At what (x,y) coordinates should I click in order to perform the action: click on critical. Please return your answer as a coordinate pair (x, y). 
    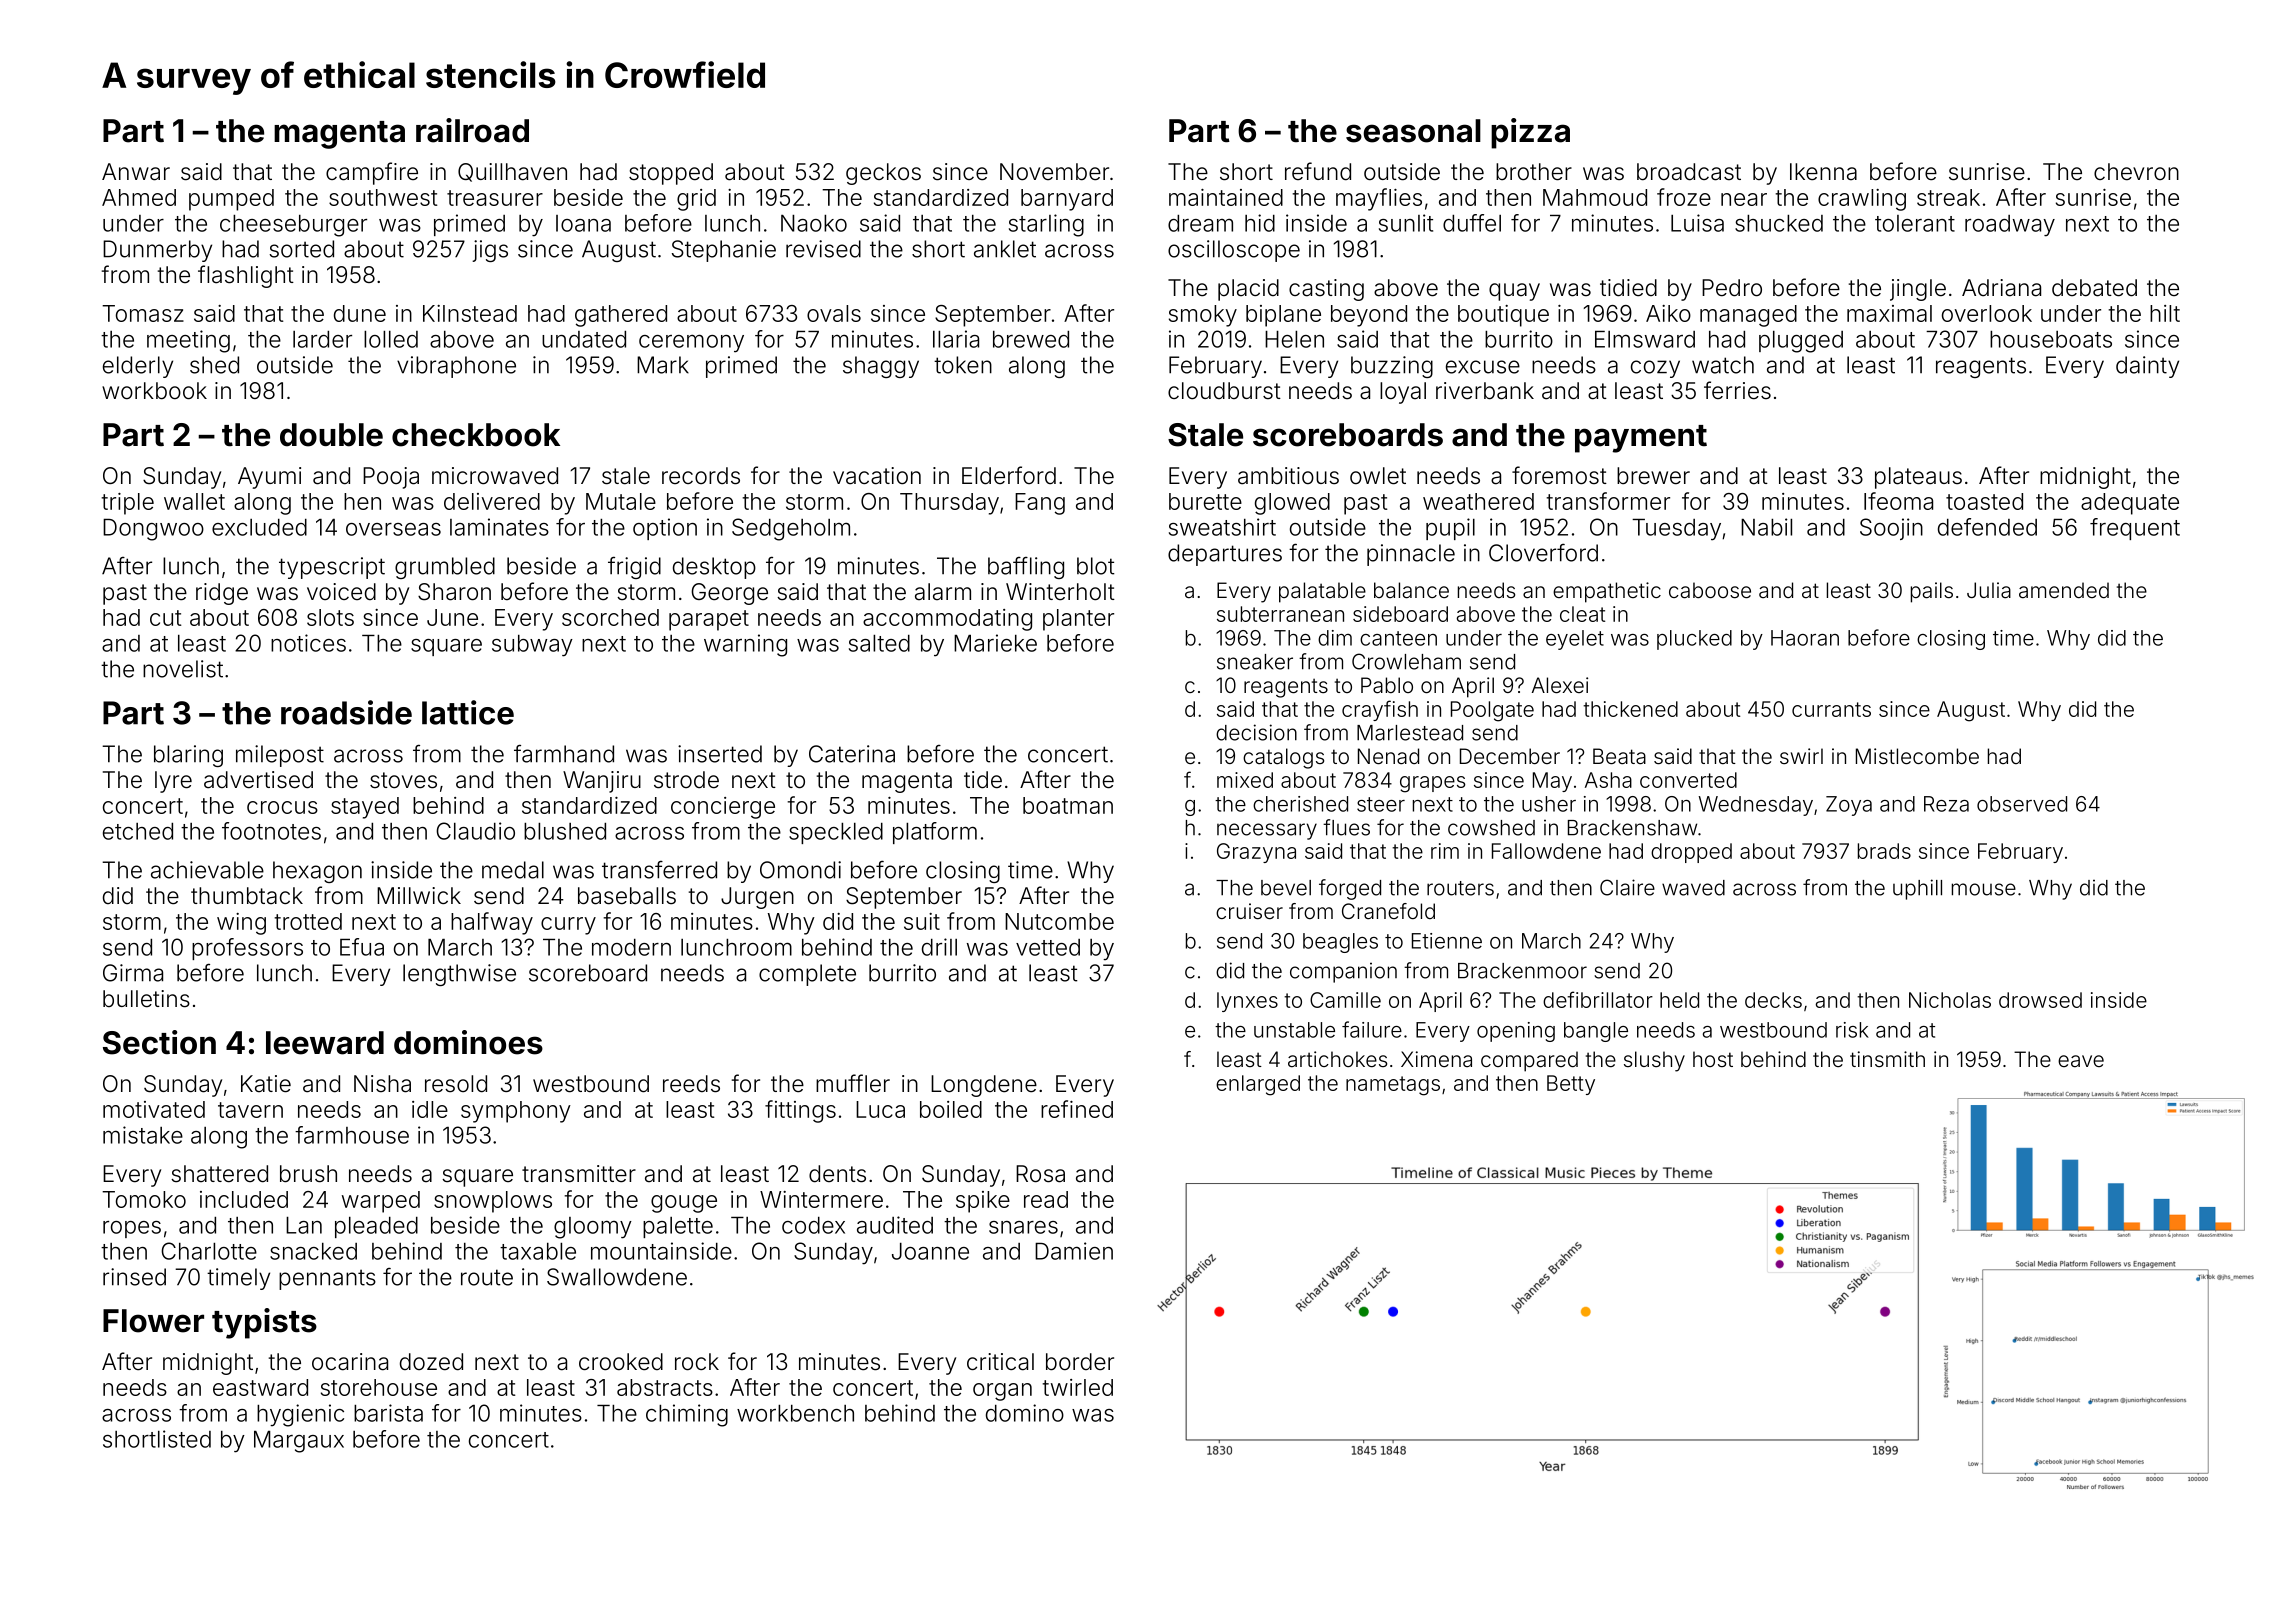
    Looking at the image, I should click on (1000, 1362).
